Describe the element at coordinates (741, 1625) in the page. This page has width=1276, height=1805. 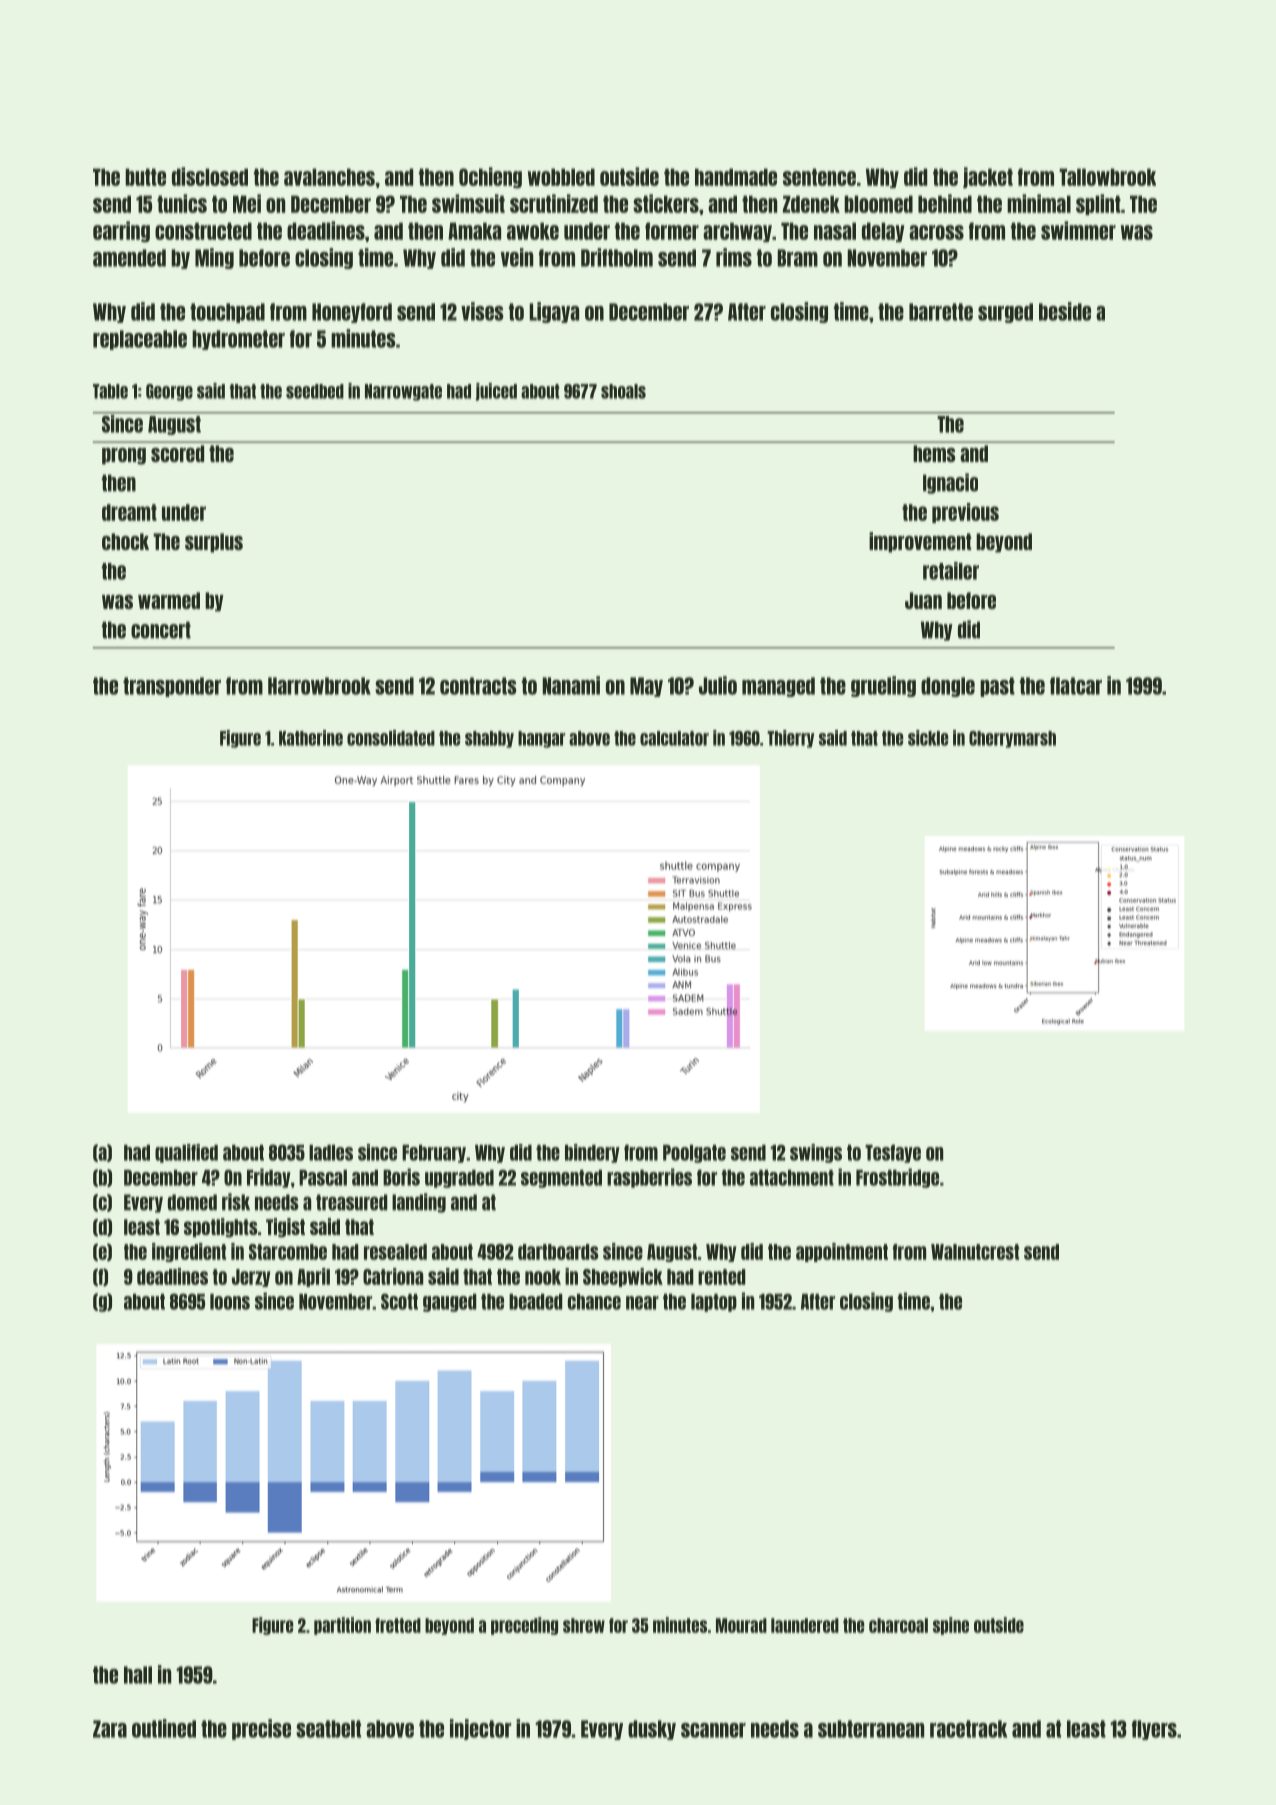
I see `Mourad` at that location.
